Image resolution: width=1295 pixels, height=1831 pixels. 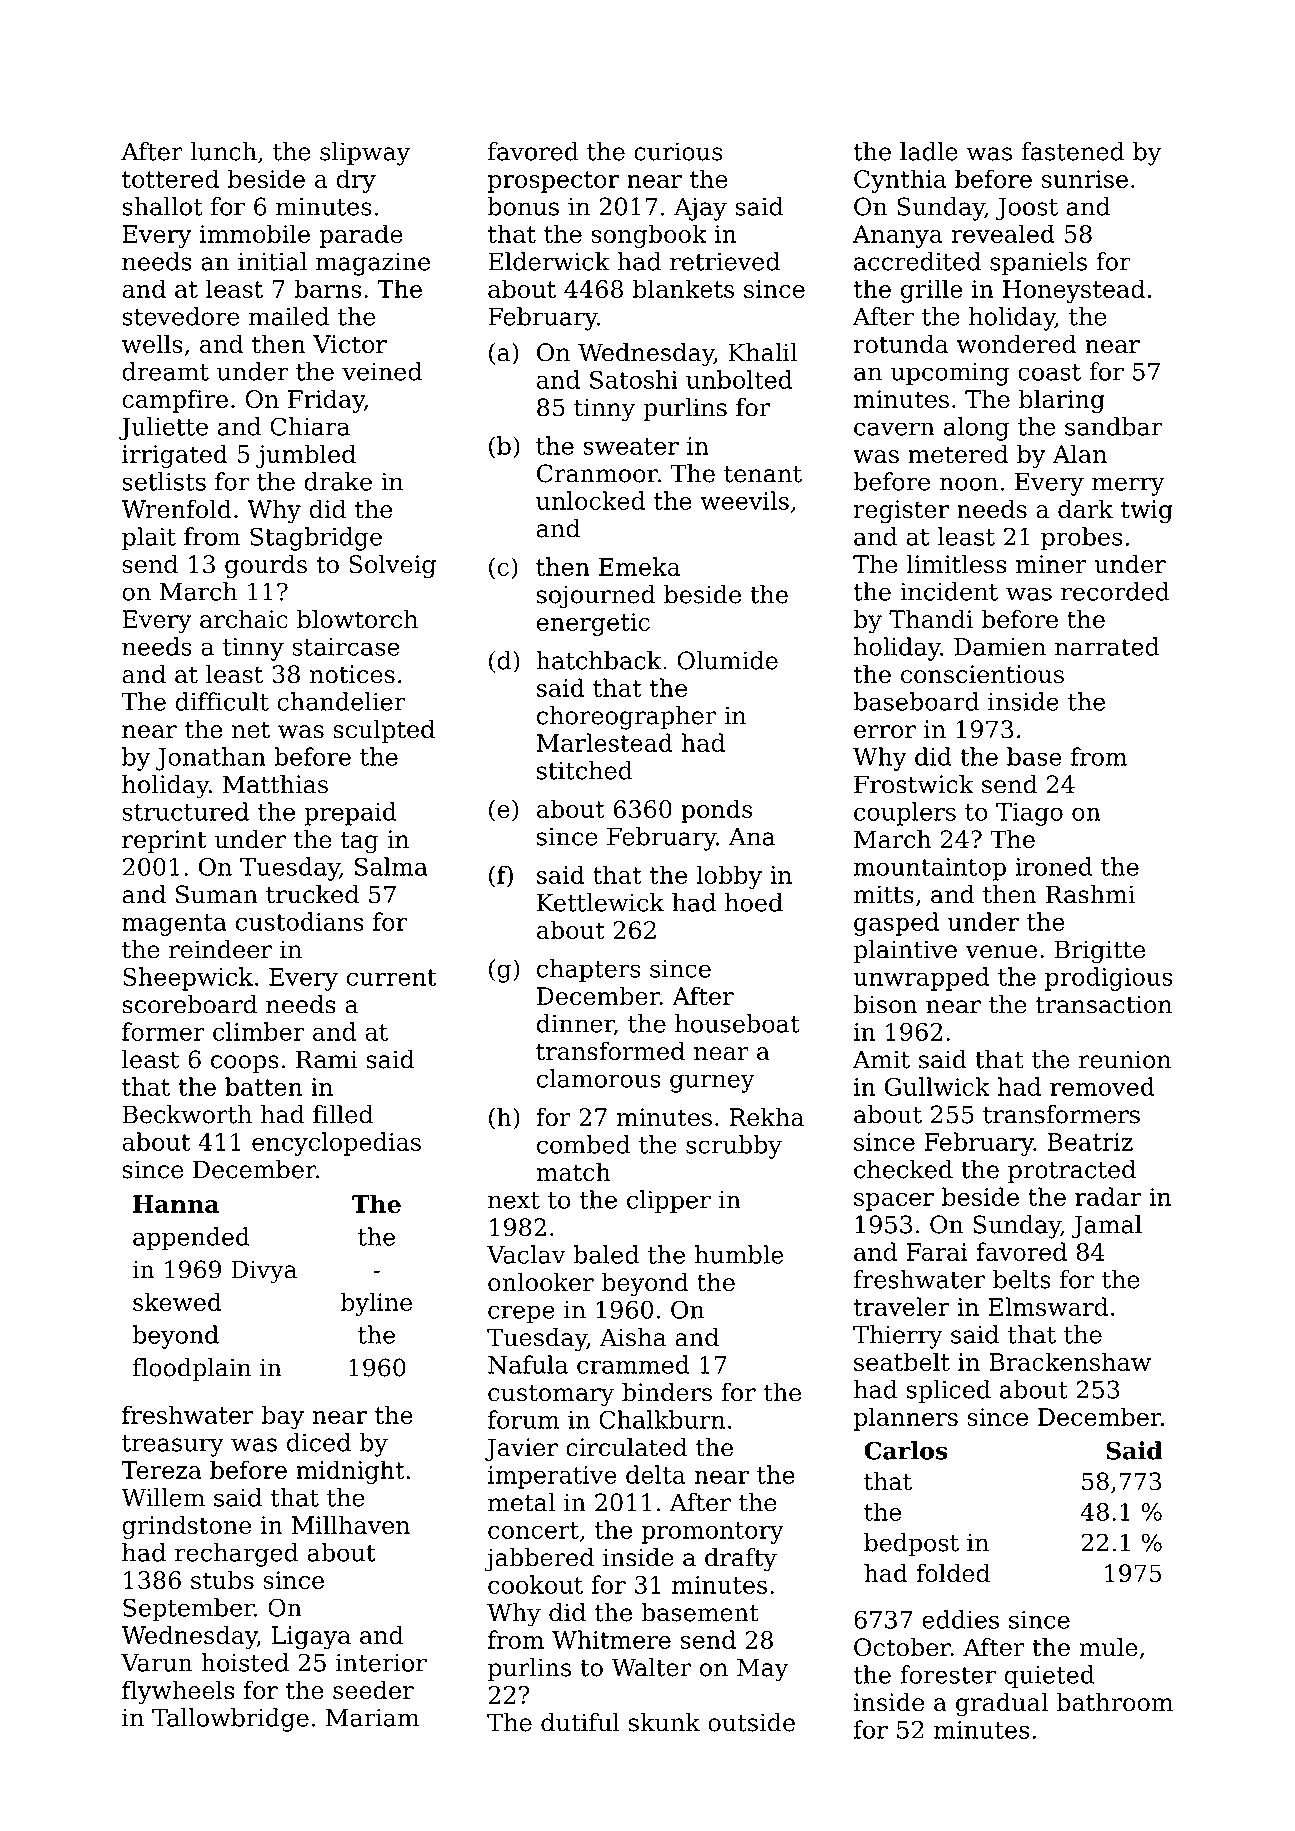 I want to click on lunch, so click(x=223, y=151).
